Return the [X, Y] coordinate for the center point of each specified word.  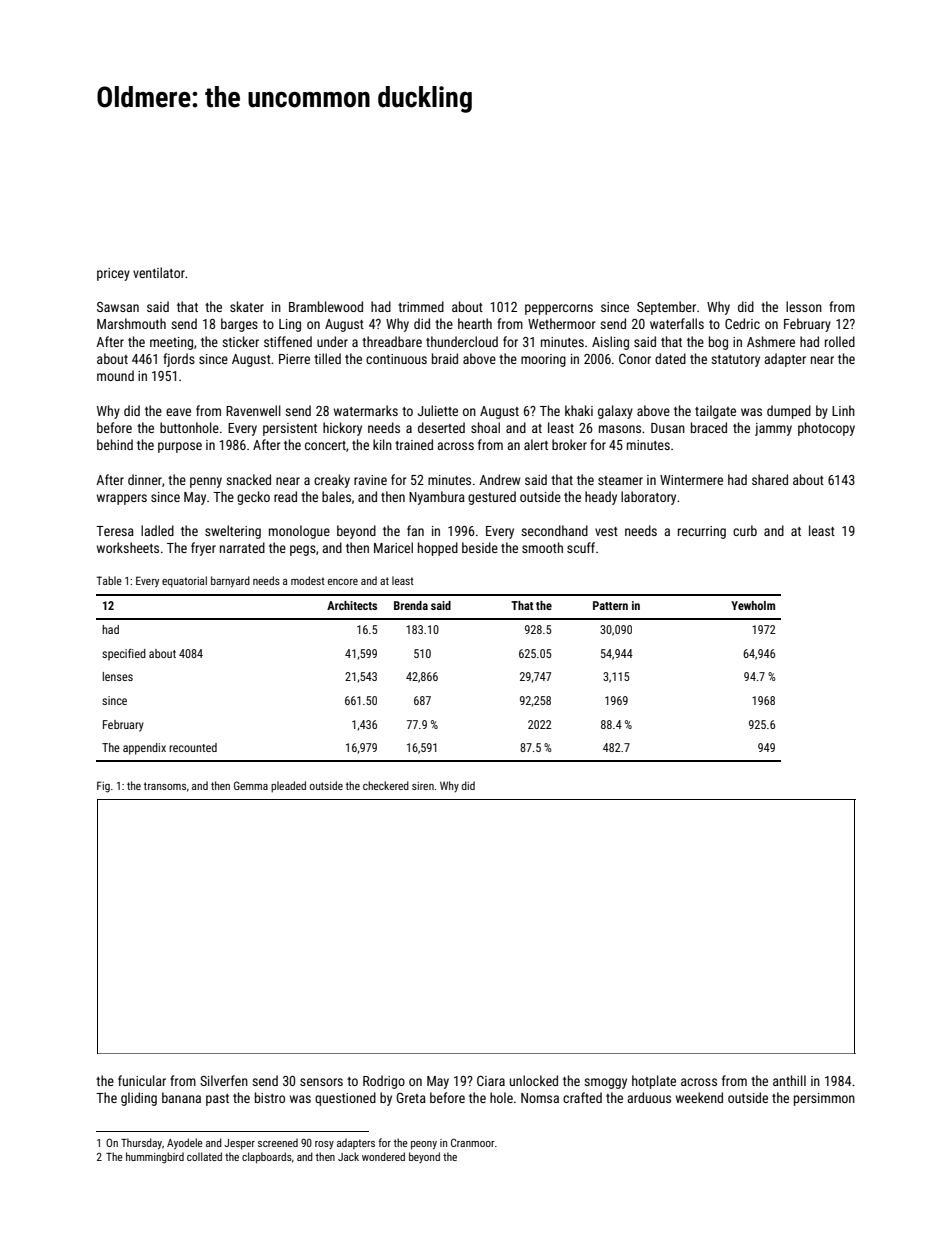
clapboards [267, 1158]
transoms [165, 786]
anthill [789, 1080]
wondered [383, 1156]
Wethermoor [561, 323]
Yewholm [753, 605]
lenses [118, 676]
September [666, 308]
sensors [321, 1082]
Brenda [411, 605]
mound [115, 375]
